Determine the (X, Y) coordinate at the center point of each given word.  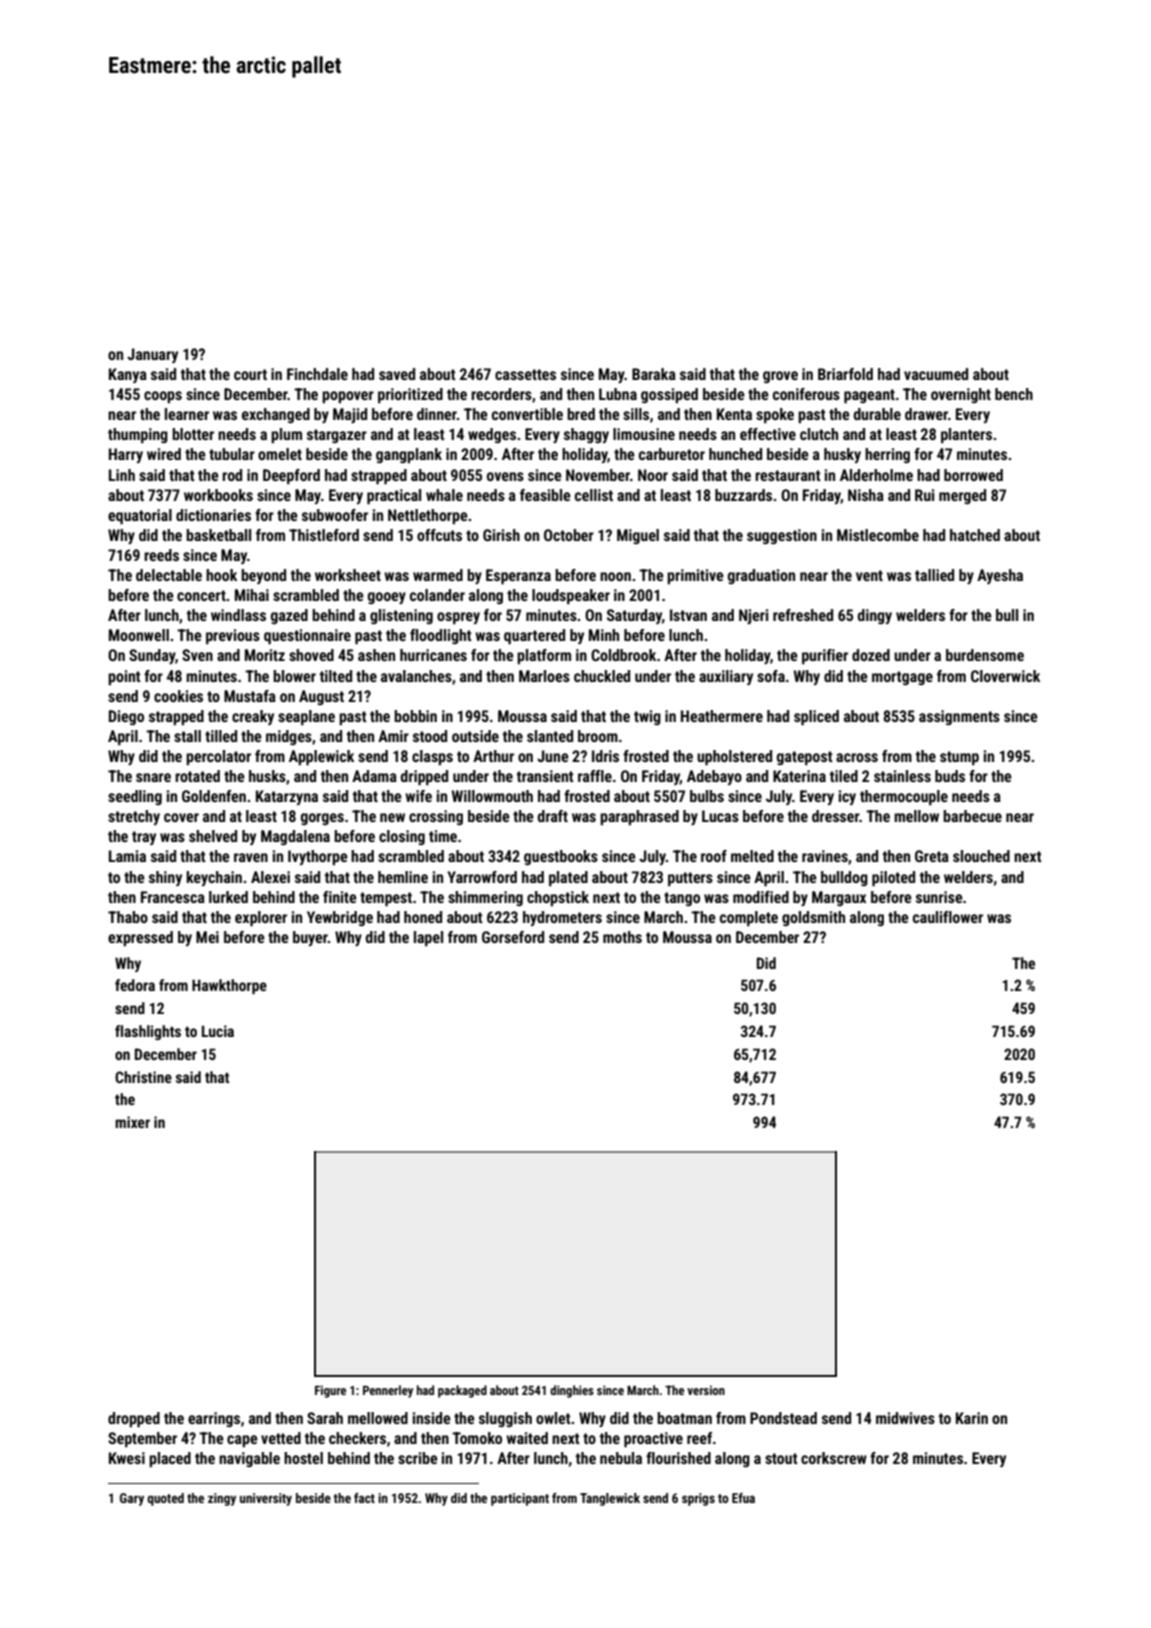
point (124, 678)
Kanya (128, 375)
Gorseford (513, 937)
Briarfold (845, 374)
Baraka (654, 374)
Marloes (544, 676)
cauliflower (948, 917)
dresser (835, 816)
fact (364, 1498)
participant (520, 1499)
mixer (132, 1122)
